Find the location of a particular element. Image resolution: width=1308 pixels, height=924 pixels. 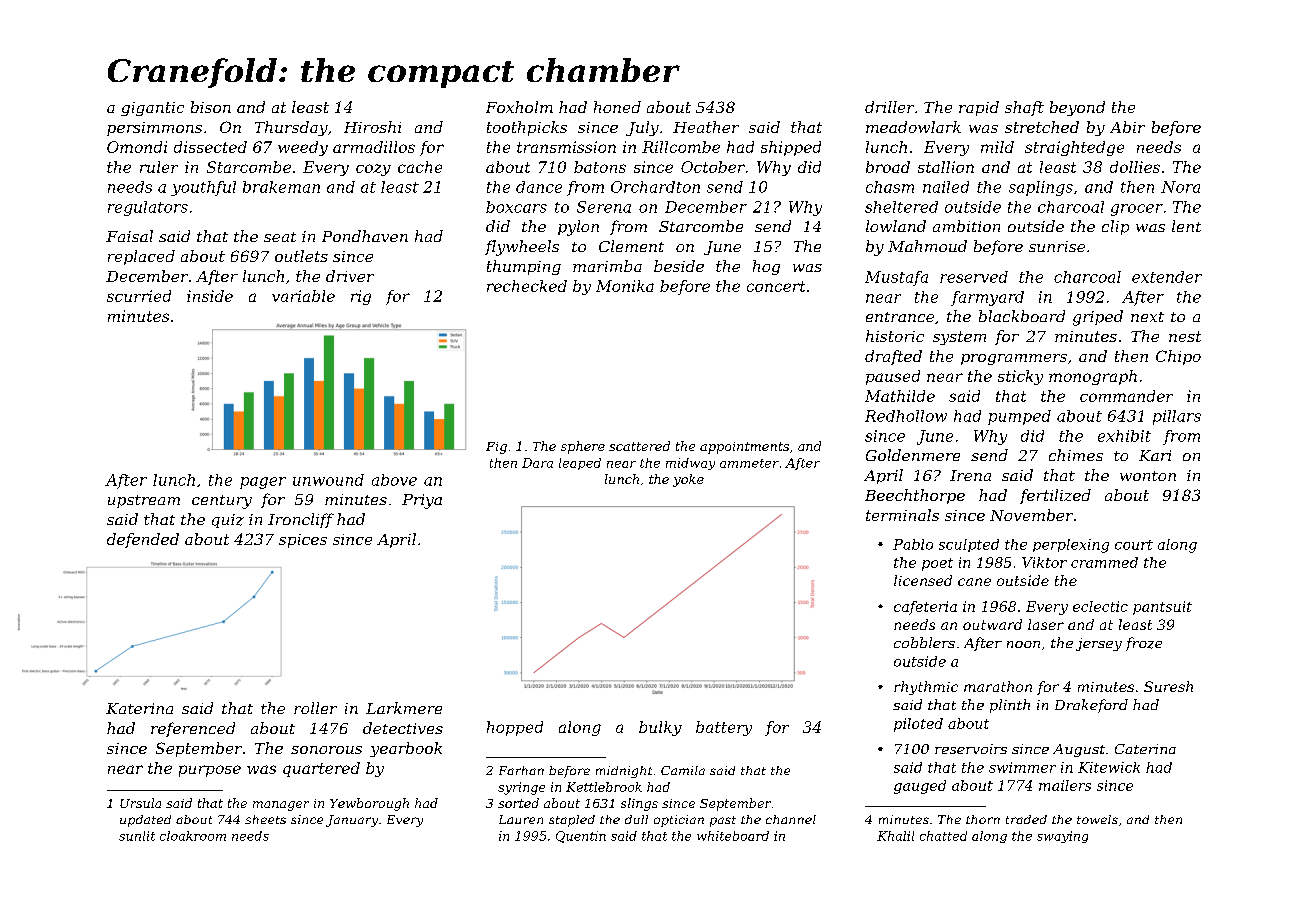

scurried is located at coordinates (139, 296).
